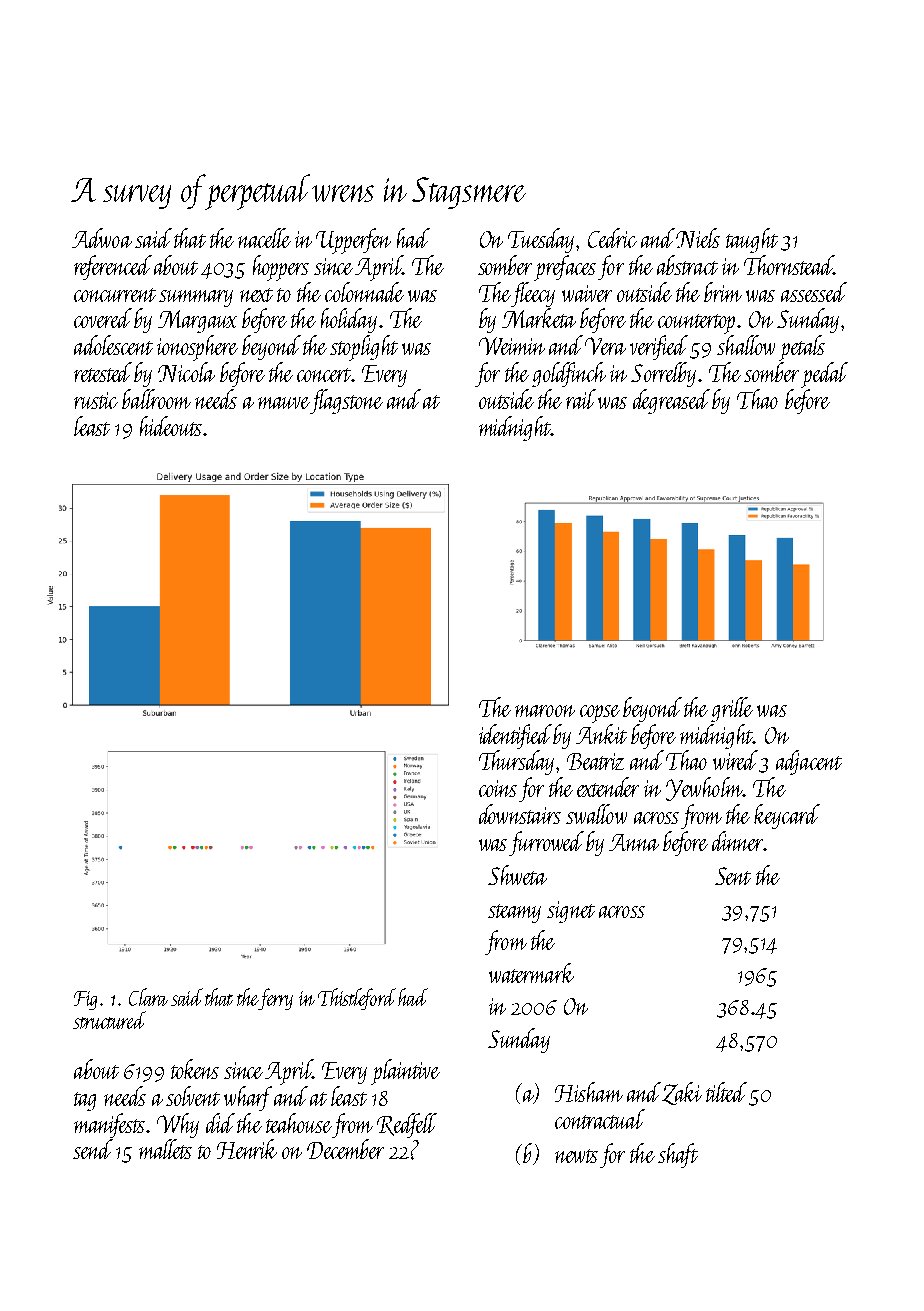  Describe the element at coordinates (671, 401) in the page. I see `degreased` at that location.
